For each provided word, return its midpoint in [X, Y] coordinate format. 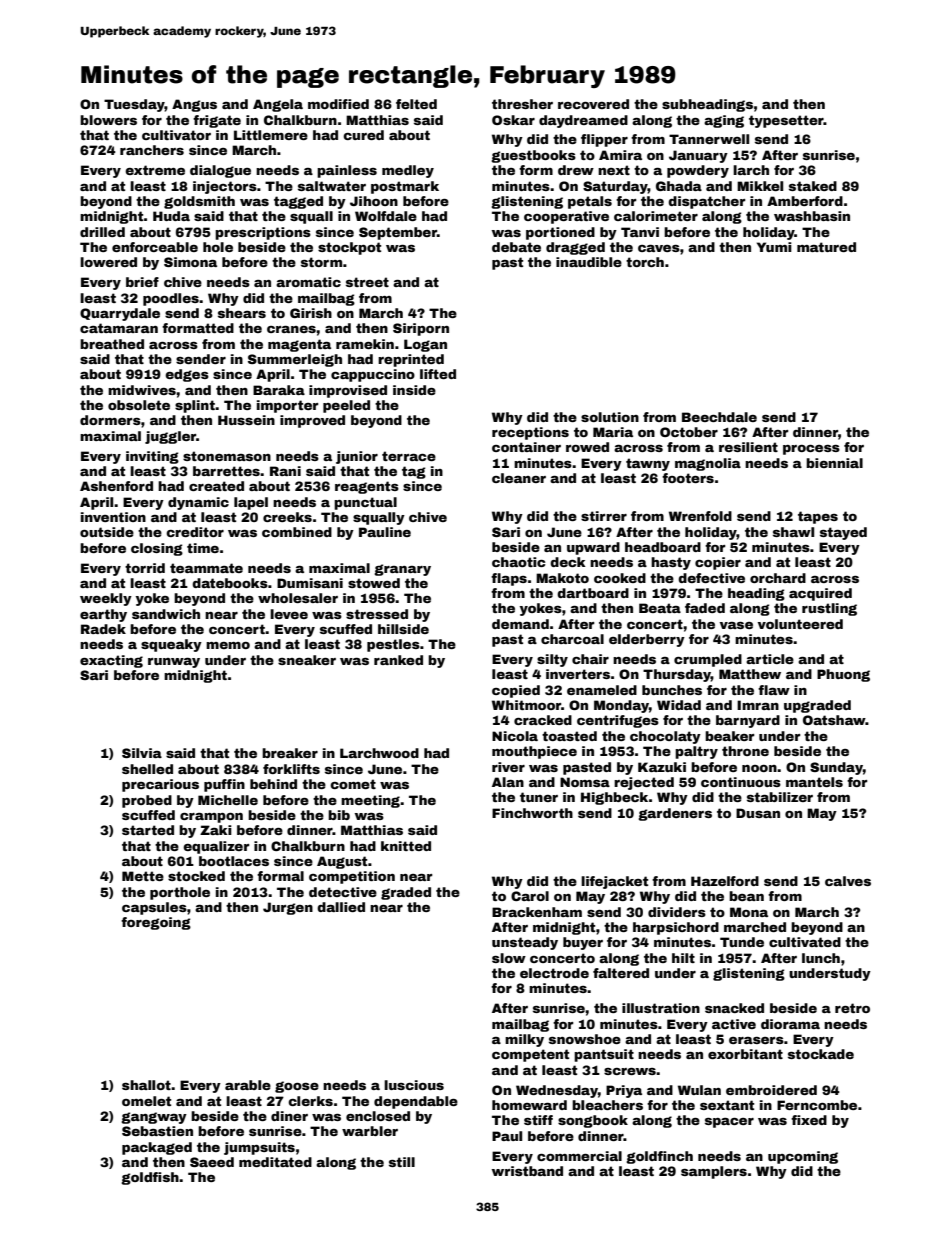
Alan [508, 782]
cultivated [805, 942]
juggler [170, 437]
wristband [527, 1171]
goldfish [150, 1178]
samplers [714, 1172]
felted [416, 104]
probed [147, 801]
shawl [793, 532]
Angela [278, 105]
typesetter [786, 121]
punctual [365, 503]
